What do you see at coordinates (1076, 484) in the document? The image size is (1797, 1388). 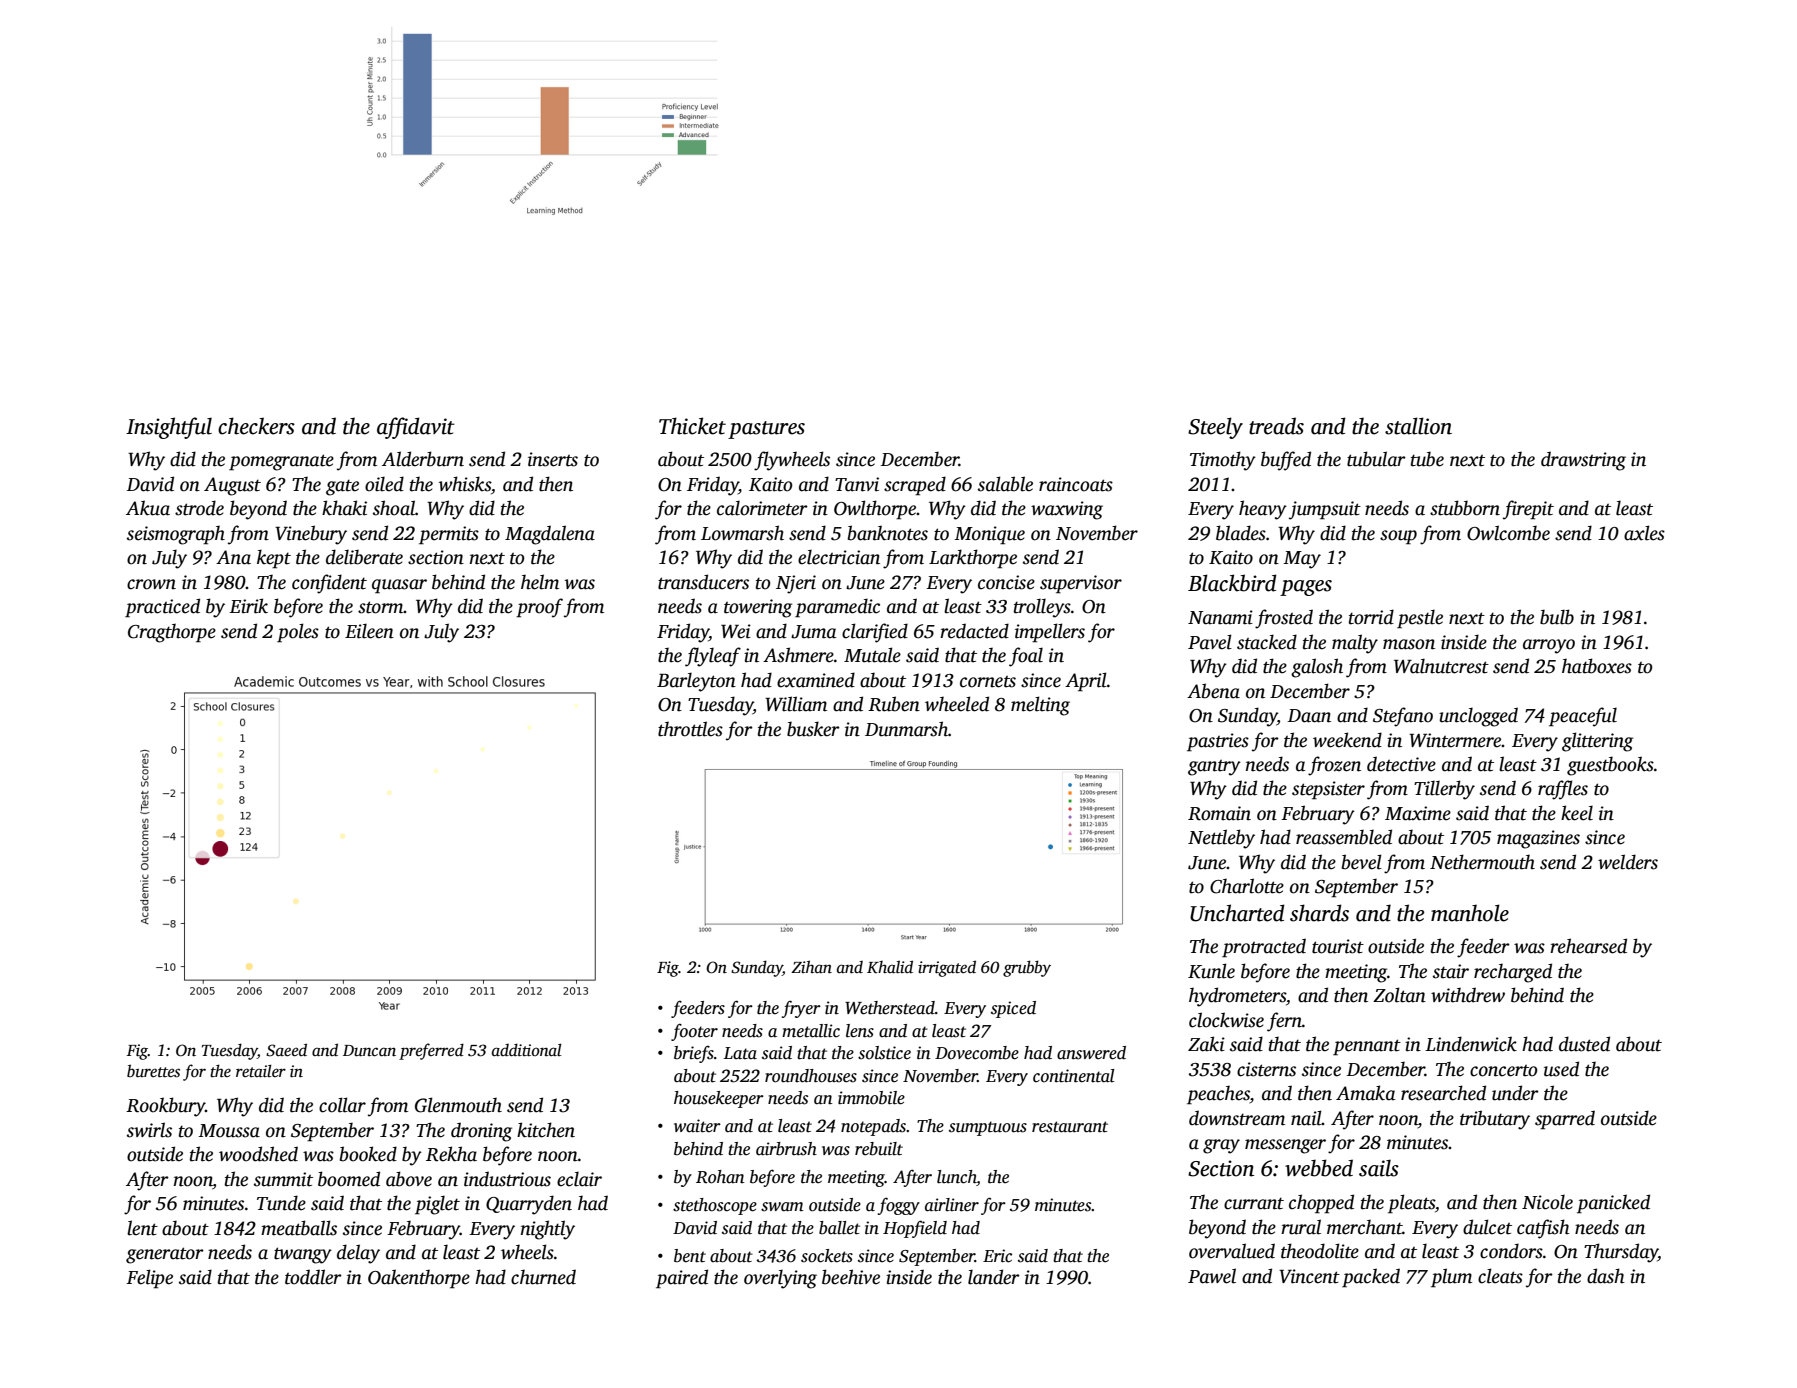 I see `raincoats` at bounding box center [1076, 484].
